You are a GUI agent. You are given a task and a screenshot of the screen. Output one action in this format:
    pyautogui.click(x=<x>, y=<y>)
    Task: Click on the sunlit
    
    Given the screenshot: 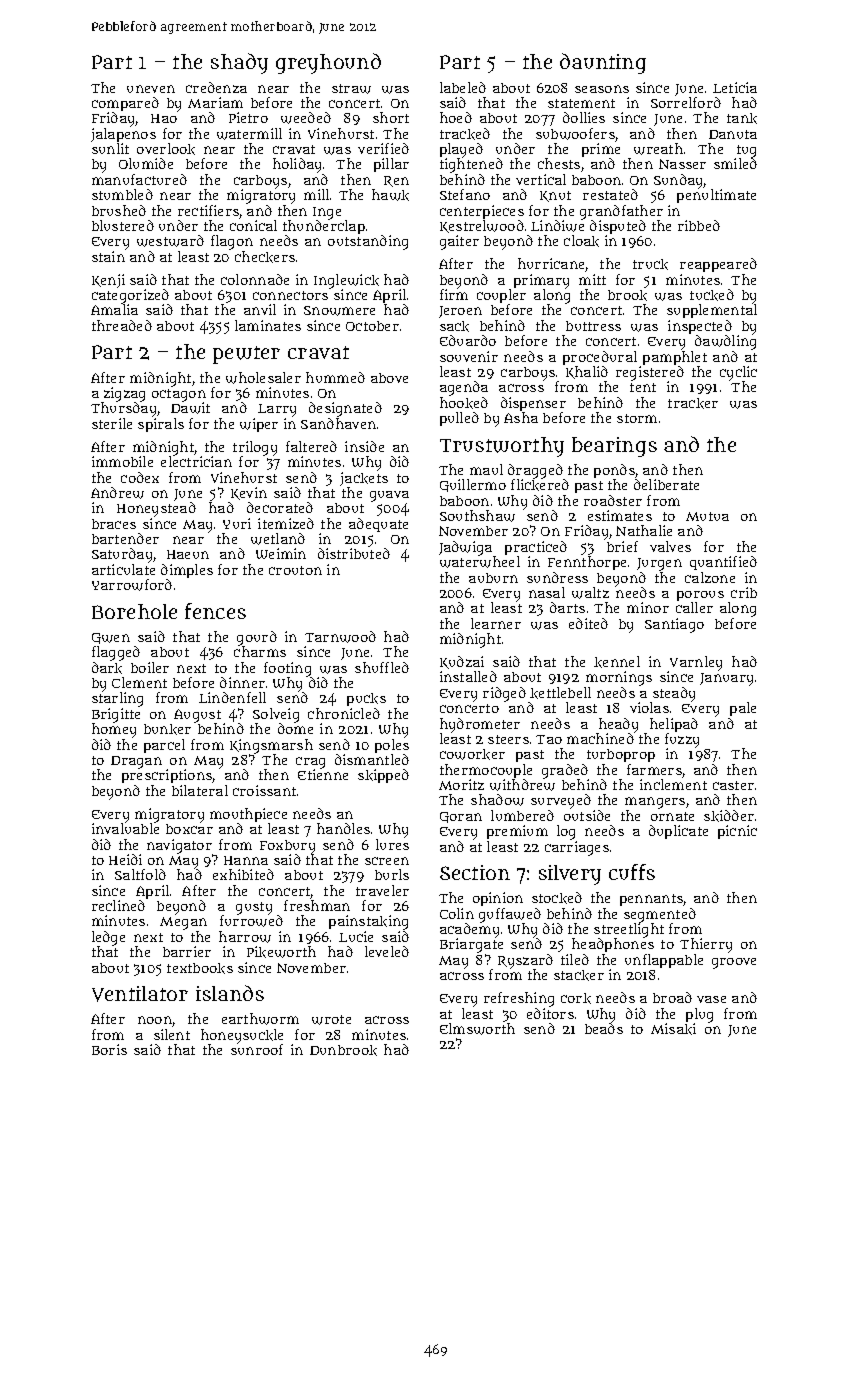 What is the action you would take?
    pyautogui.click(x=110, y=148)
